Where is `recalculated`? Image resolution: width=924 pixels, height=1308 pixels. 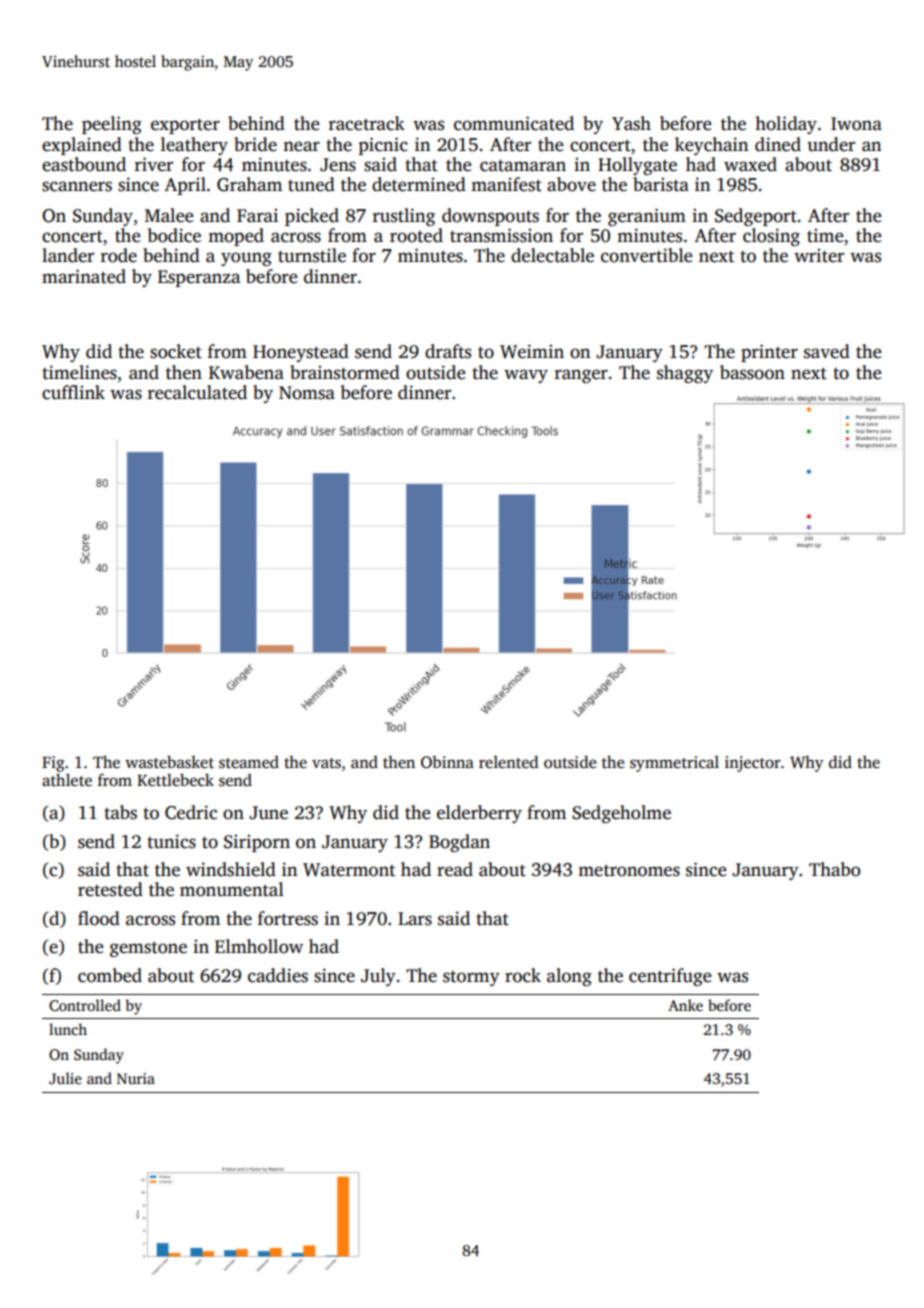 recalculated is located at coordinates (197, 392).
